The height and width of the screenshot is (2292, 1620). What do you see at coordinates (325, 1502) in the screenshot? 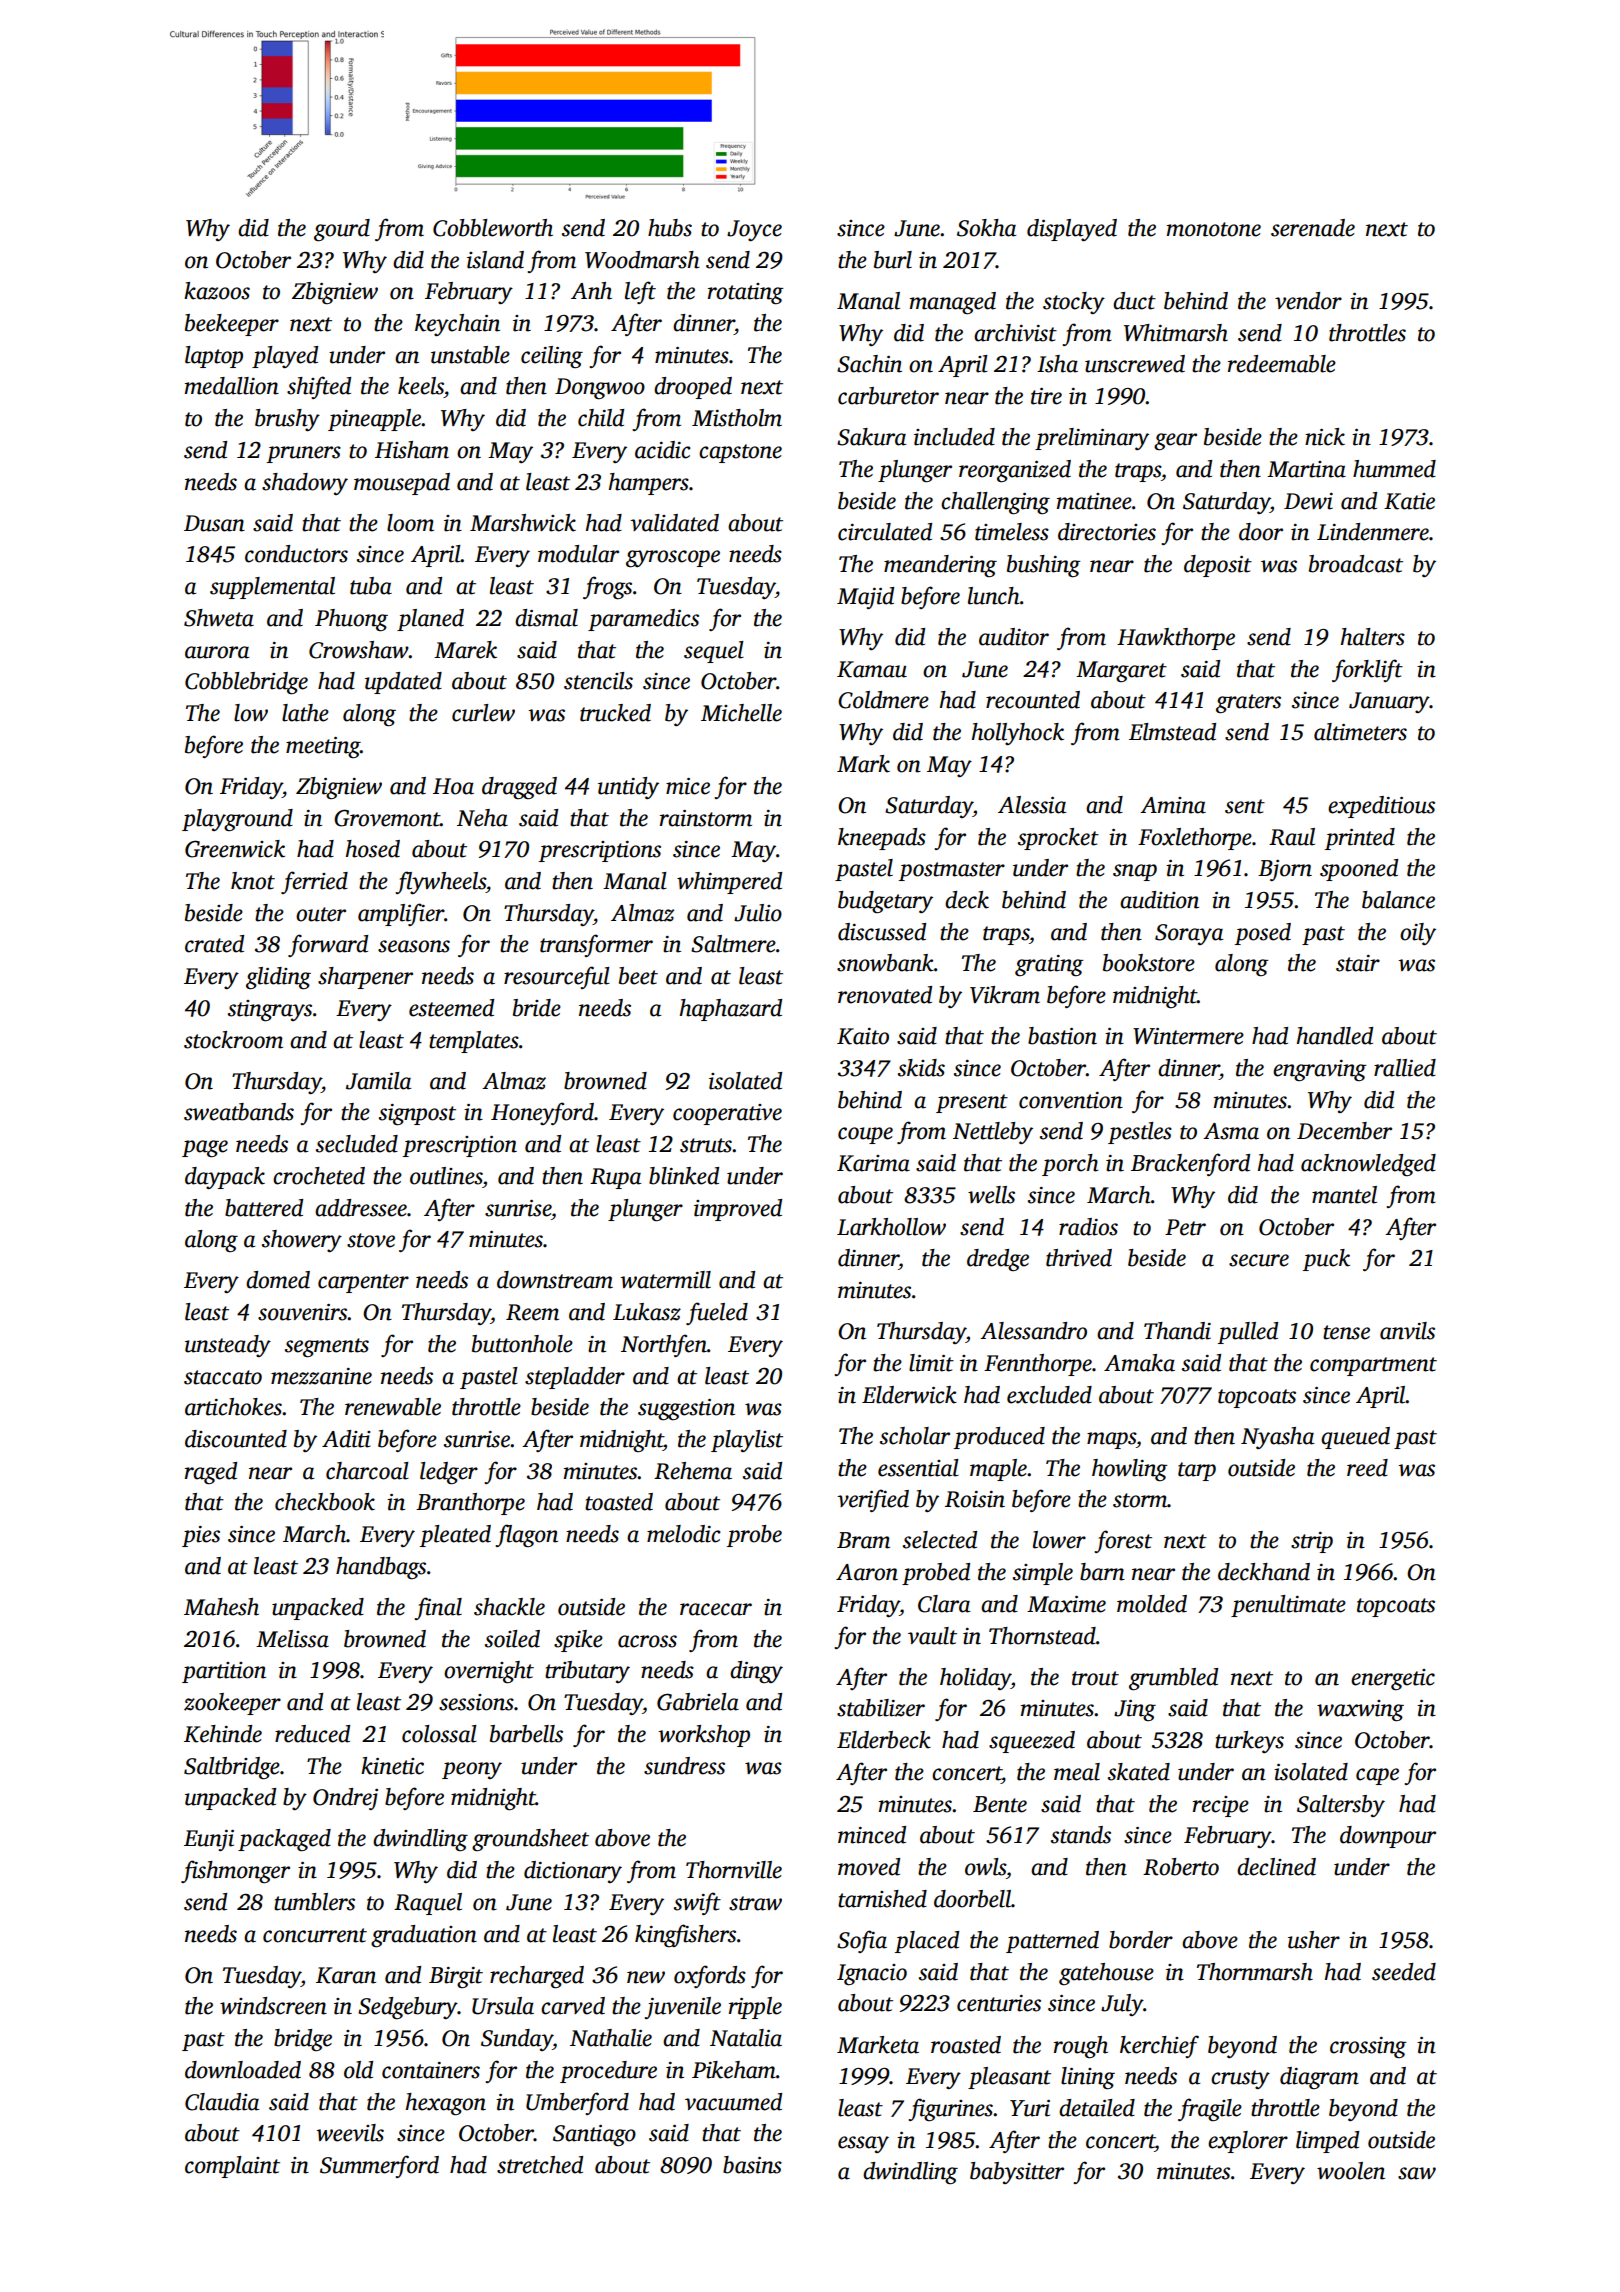
I see `checkbook` at bounding box center [325, 1502].
